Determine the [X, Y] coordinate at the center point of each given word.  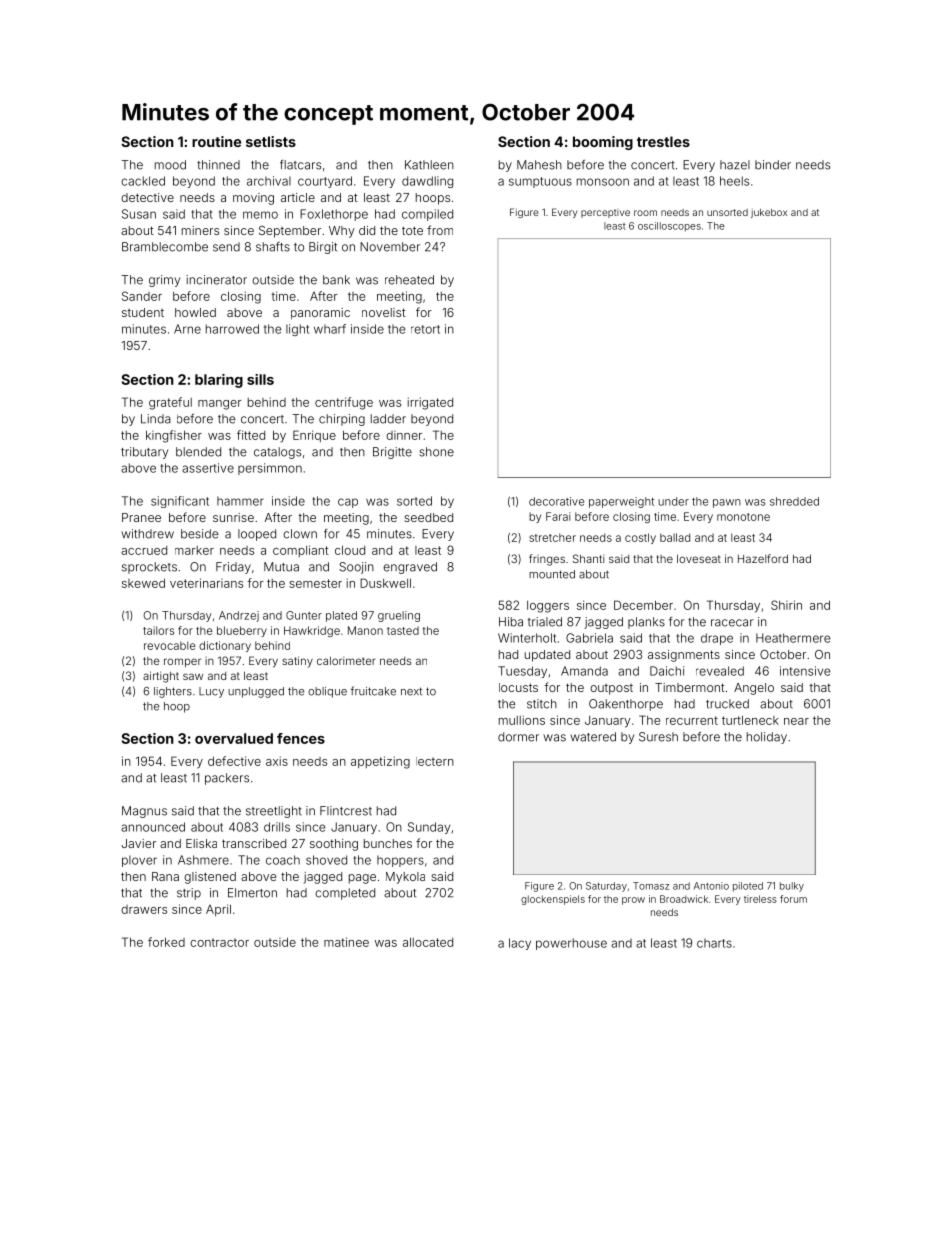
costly [640, 538]
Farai [558, 516]
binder [773, 165]
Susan [139, 214]
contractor [219, 942]
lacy [520, 944]
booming [603, 143]
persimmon [270, 469]
